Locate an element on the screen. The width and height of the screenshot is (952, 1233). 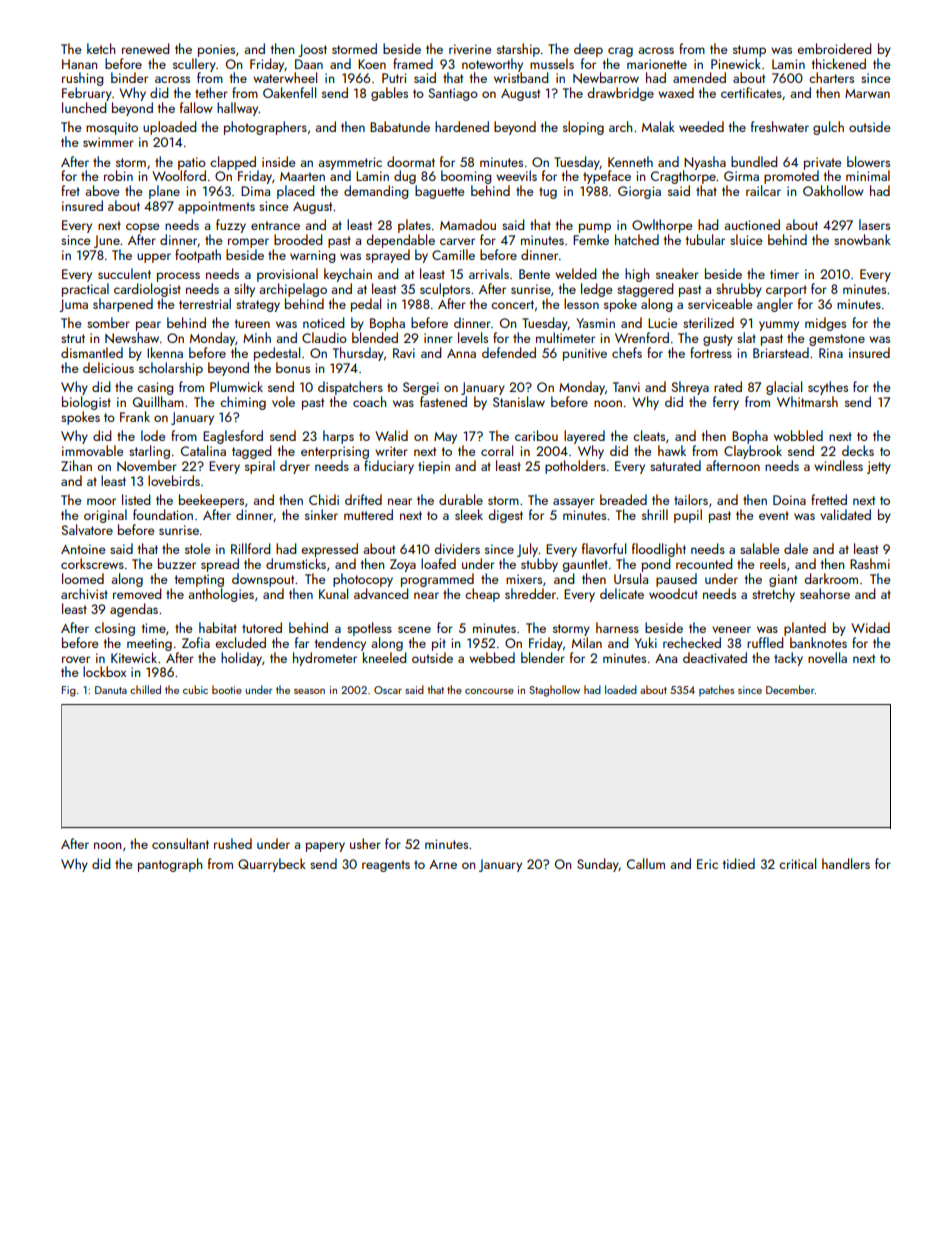
gemstone is located at coordinates (837, 340).
